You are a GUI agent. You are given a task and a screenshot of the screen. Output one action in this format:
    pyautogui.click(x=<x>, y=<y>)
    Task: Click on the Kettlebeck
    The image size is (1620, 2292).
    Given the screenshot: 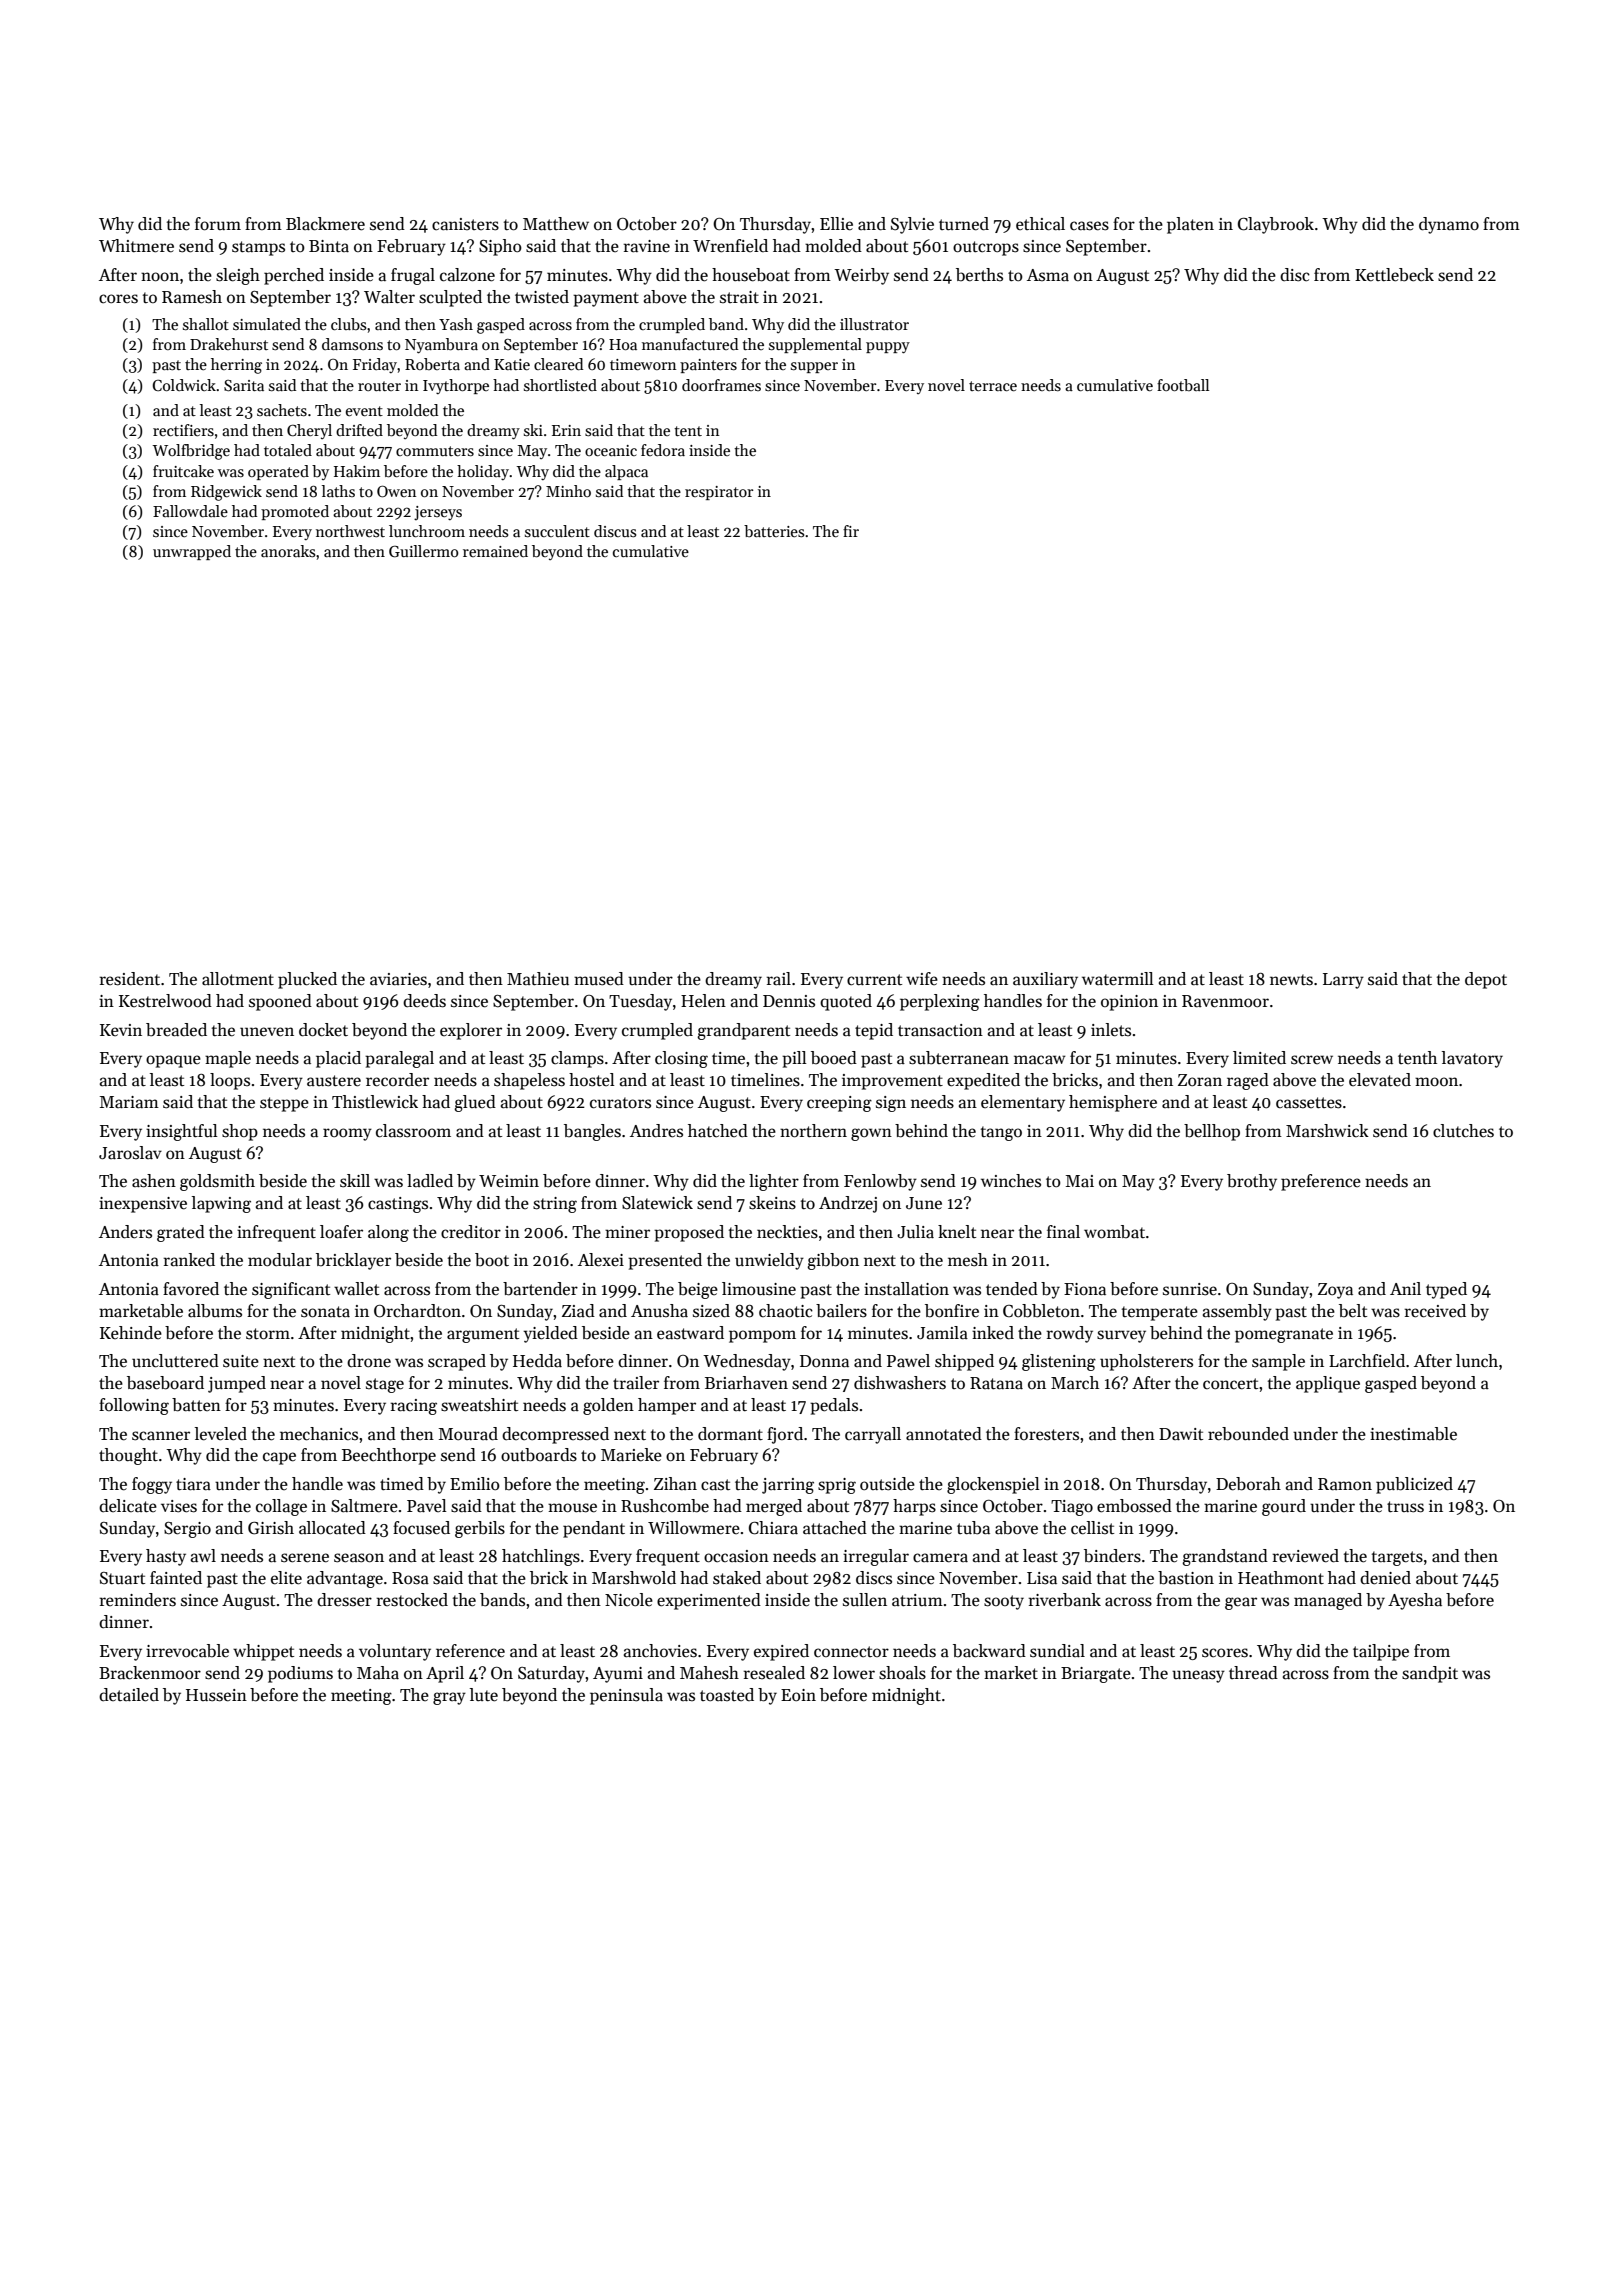 What is the action you would take?
    pyautogui.click(x=1394, y=275)
